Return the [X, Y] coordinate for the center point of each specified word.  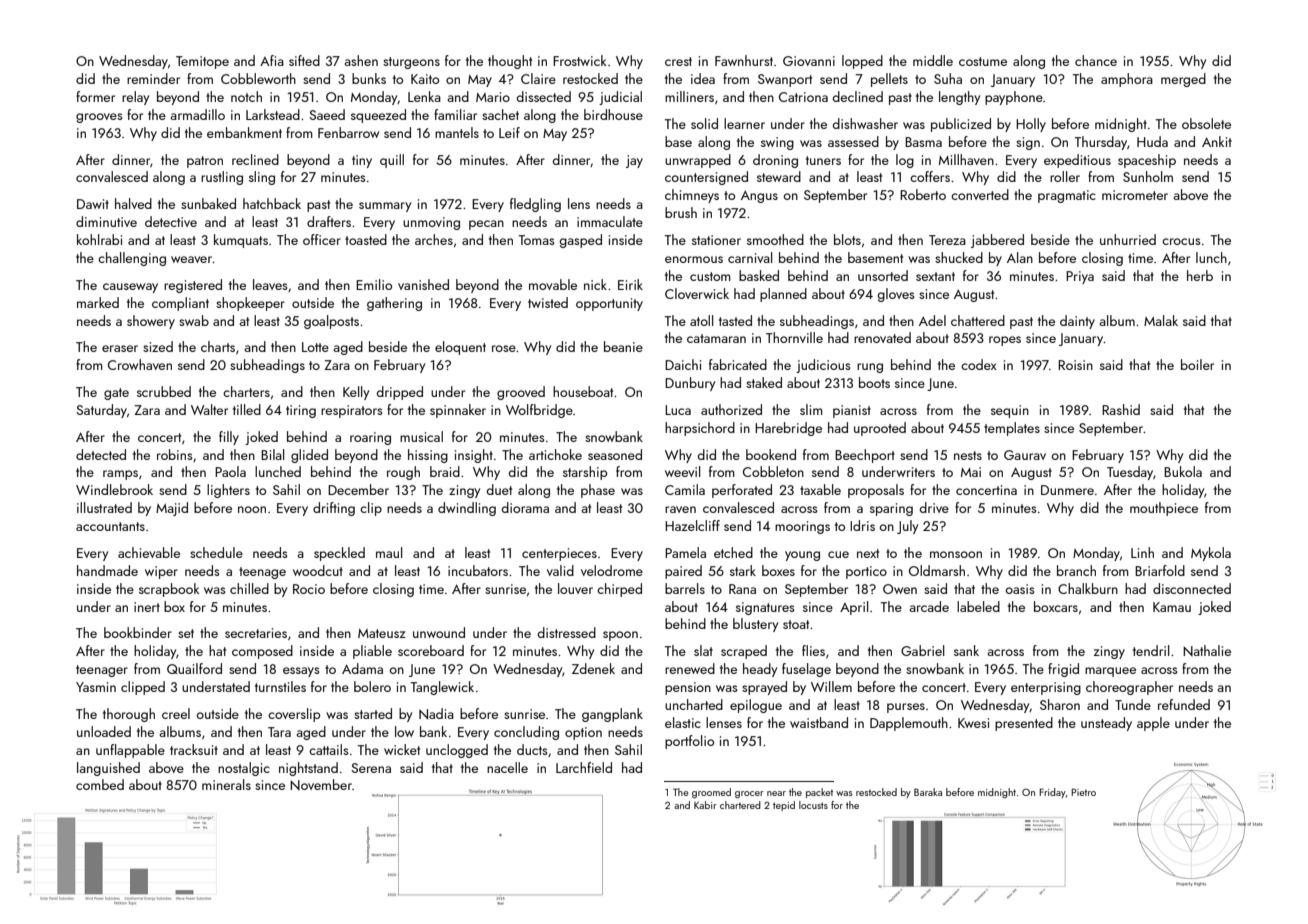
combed [100, 784]
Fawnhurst [744, 60]
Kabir [705, 805]
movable [553, 284]
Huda [1152, 141]
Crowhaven [140, 364]
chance [1096, 60]
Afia [272, 60]
